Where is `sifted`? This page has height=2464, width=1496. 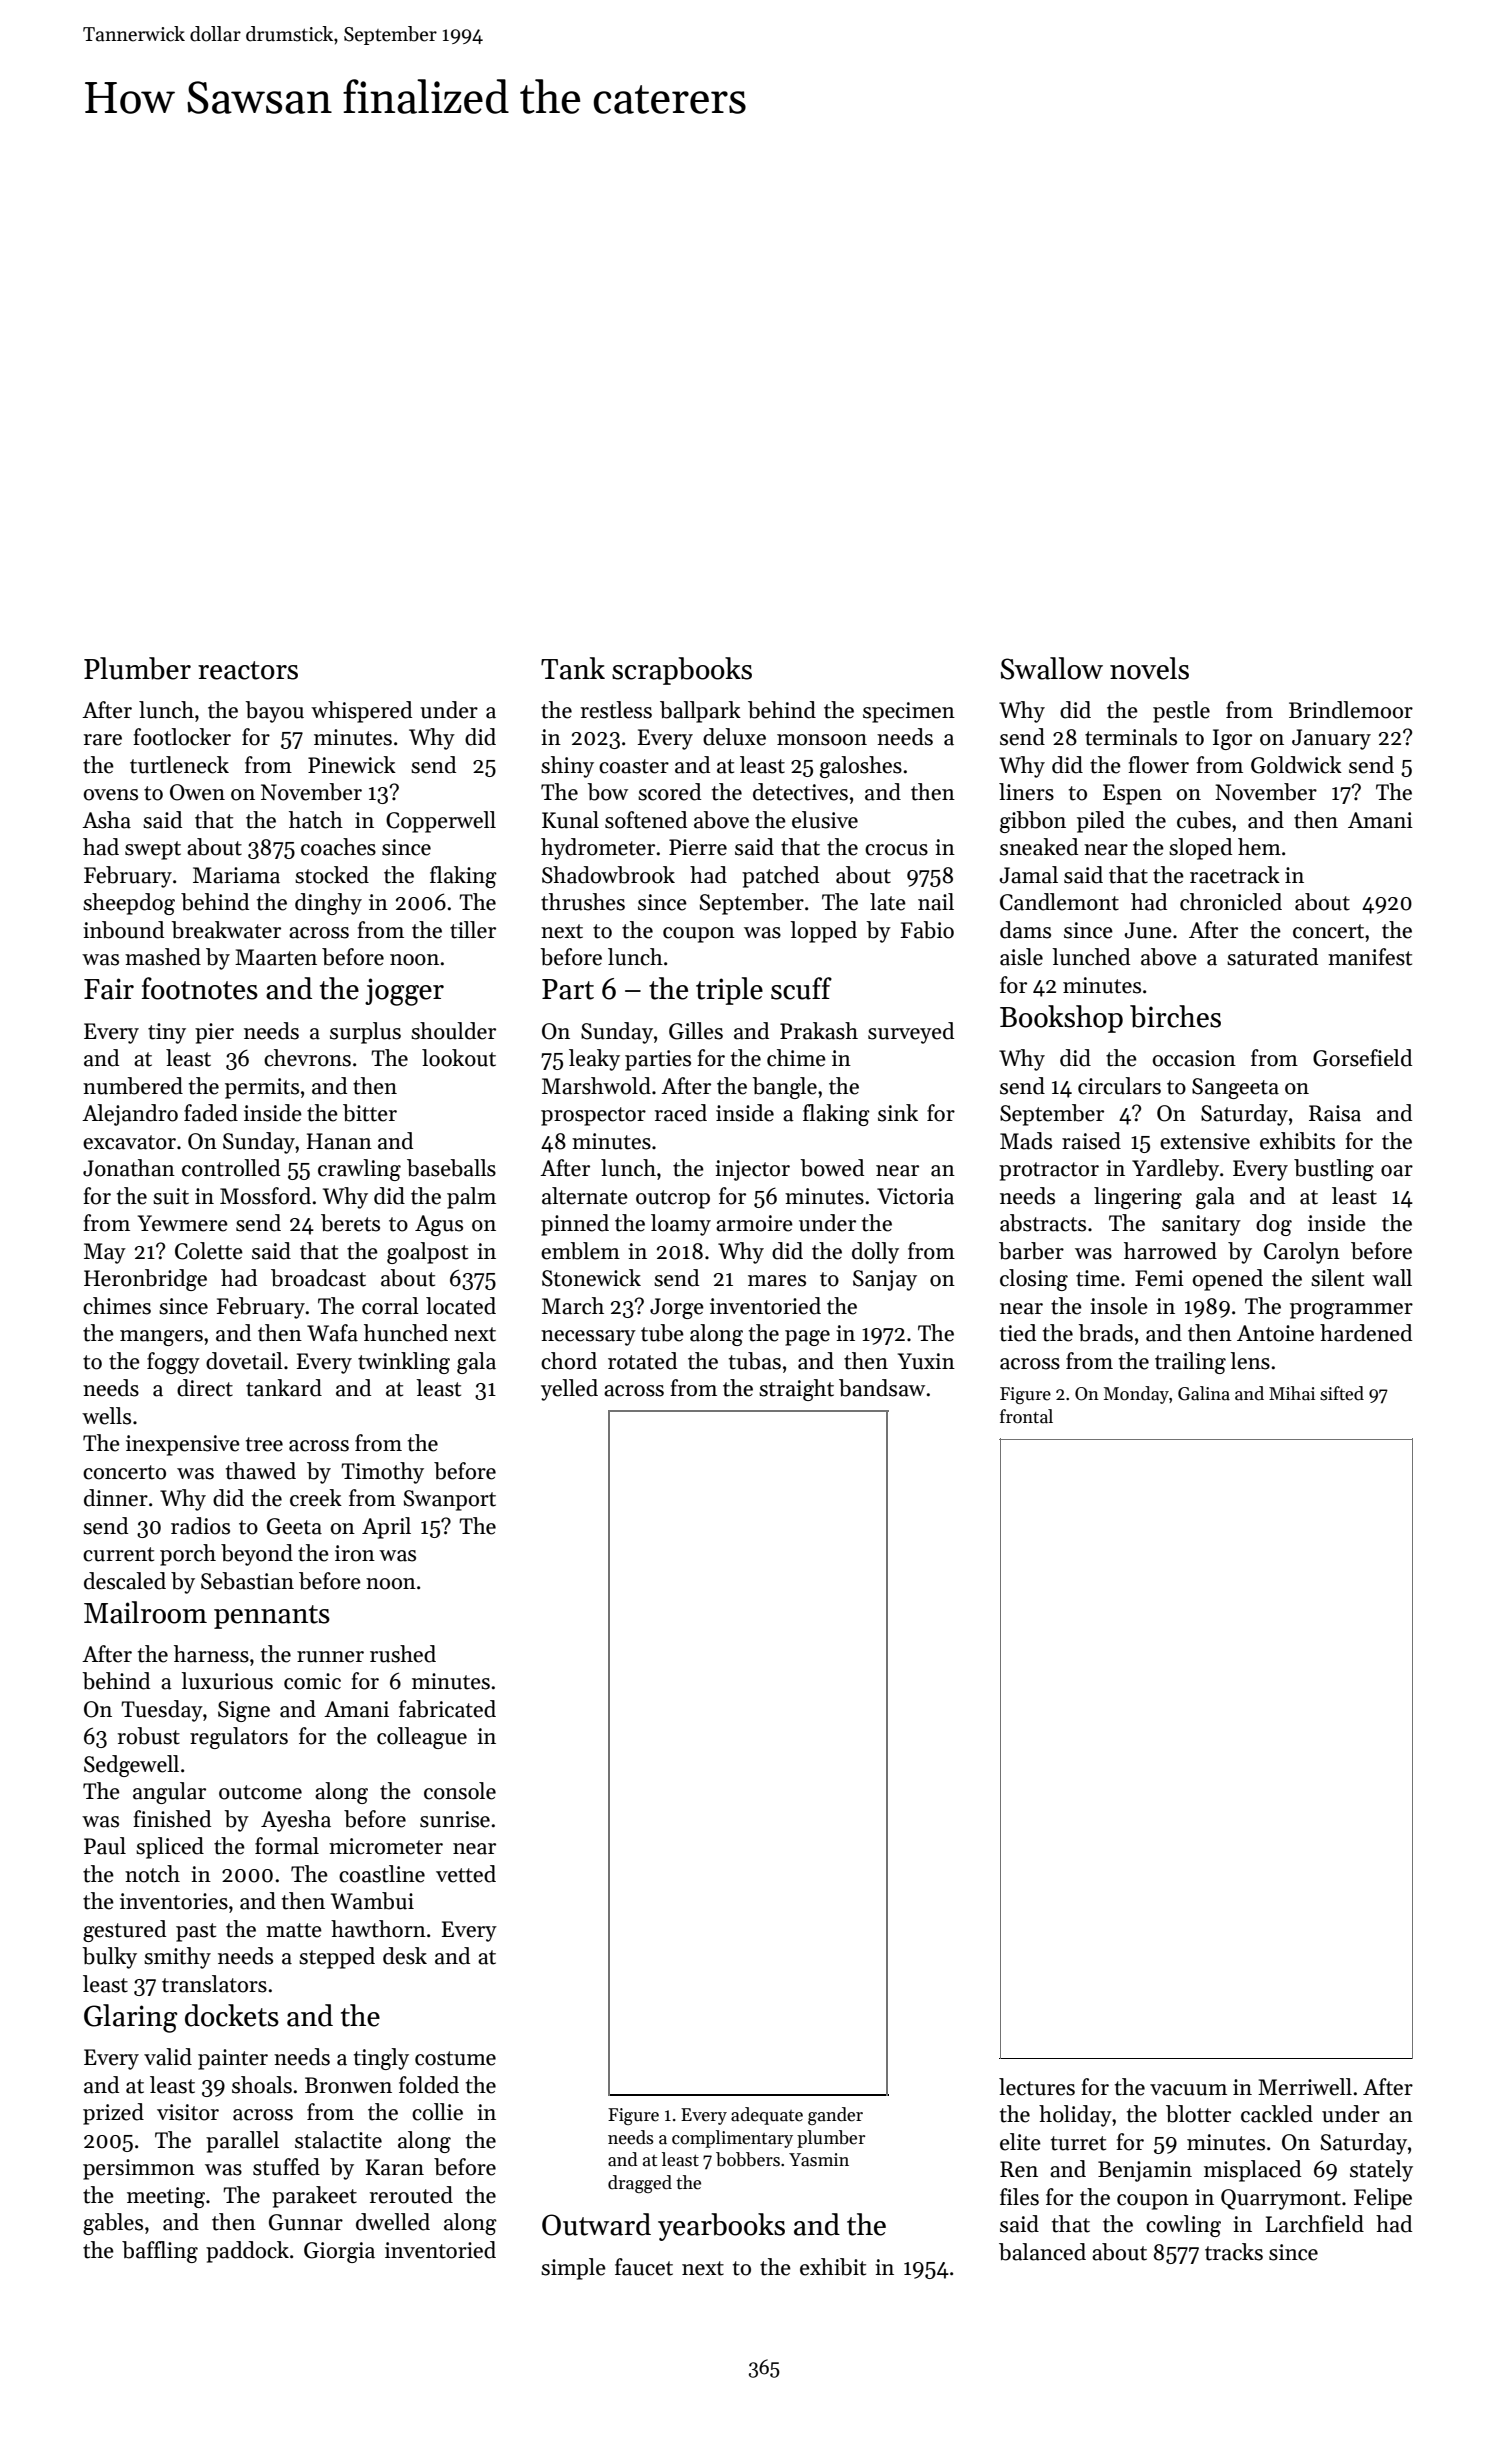 sifted is located at coordinates (1342, 1393).
